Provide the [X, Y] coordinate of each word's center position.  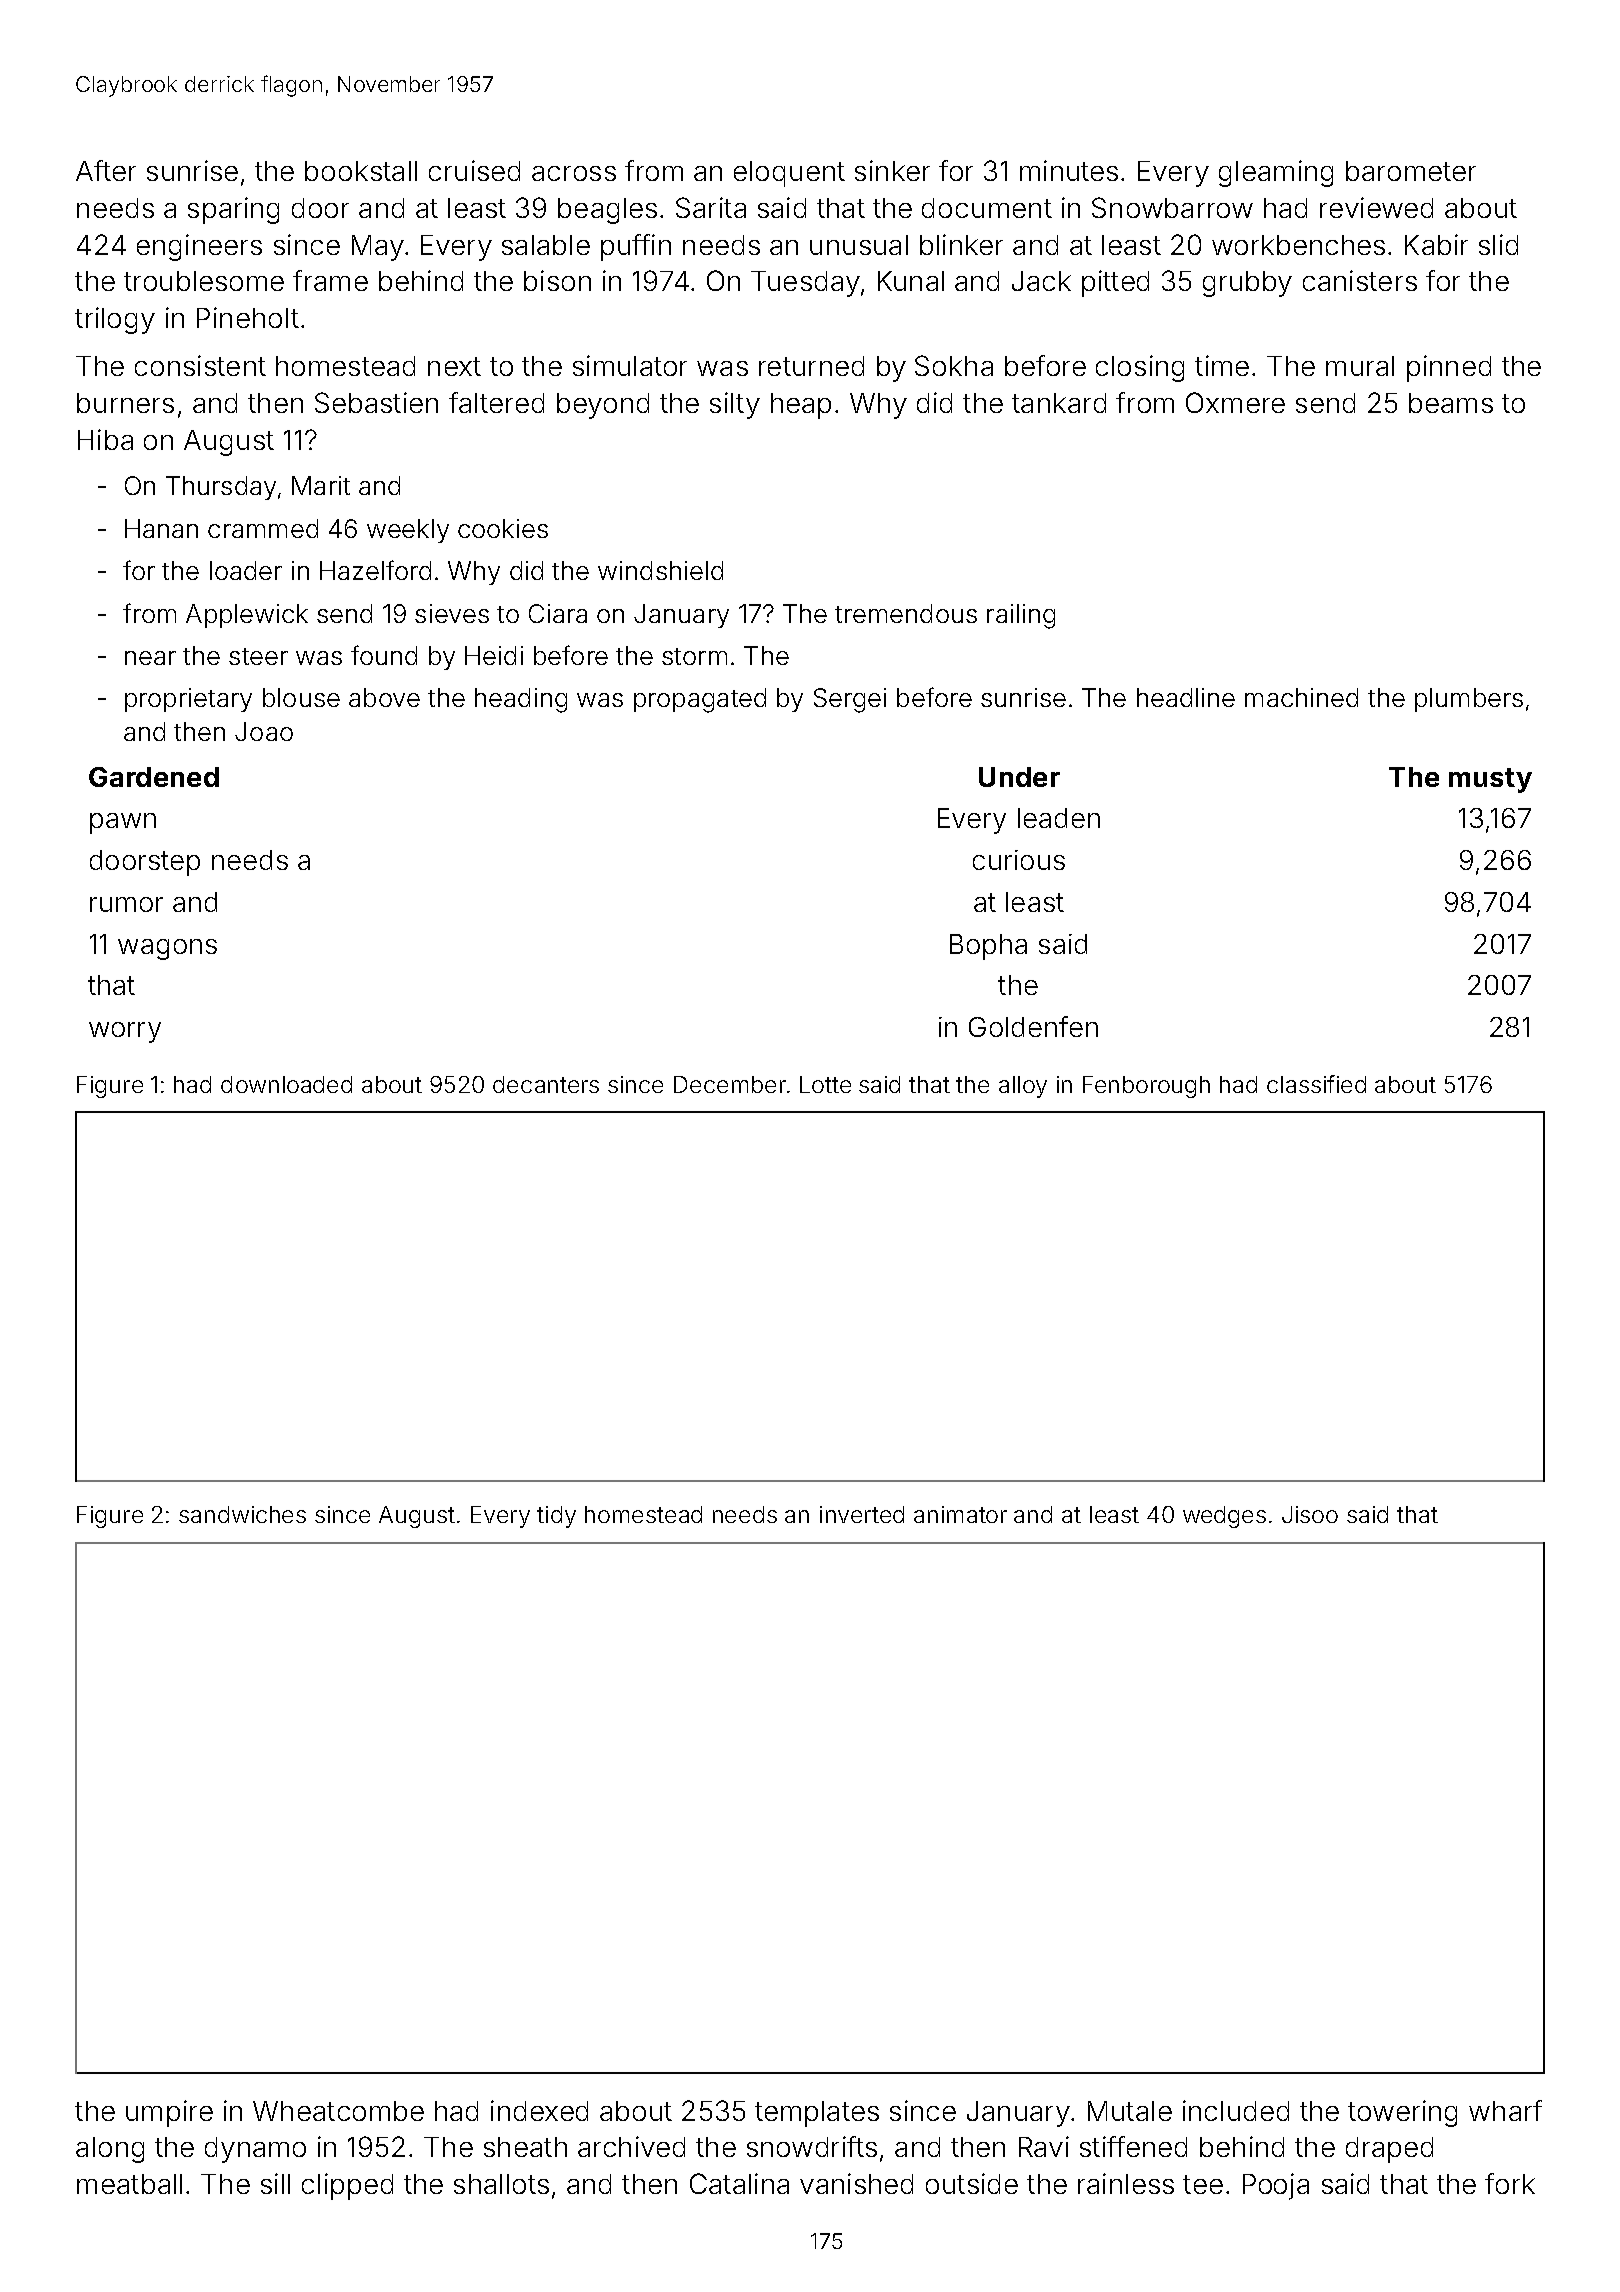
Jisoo [1310, 1514]
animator [960, 1514]
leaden [1059, 818]
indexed [539, 2110]
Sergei [850, 700]
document [987, 208]
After [106, 170]
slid [1498, 244]
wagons [167, 949]
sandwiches [242, 1514]
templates [817, 2114]
